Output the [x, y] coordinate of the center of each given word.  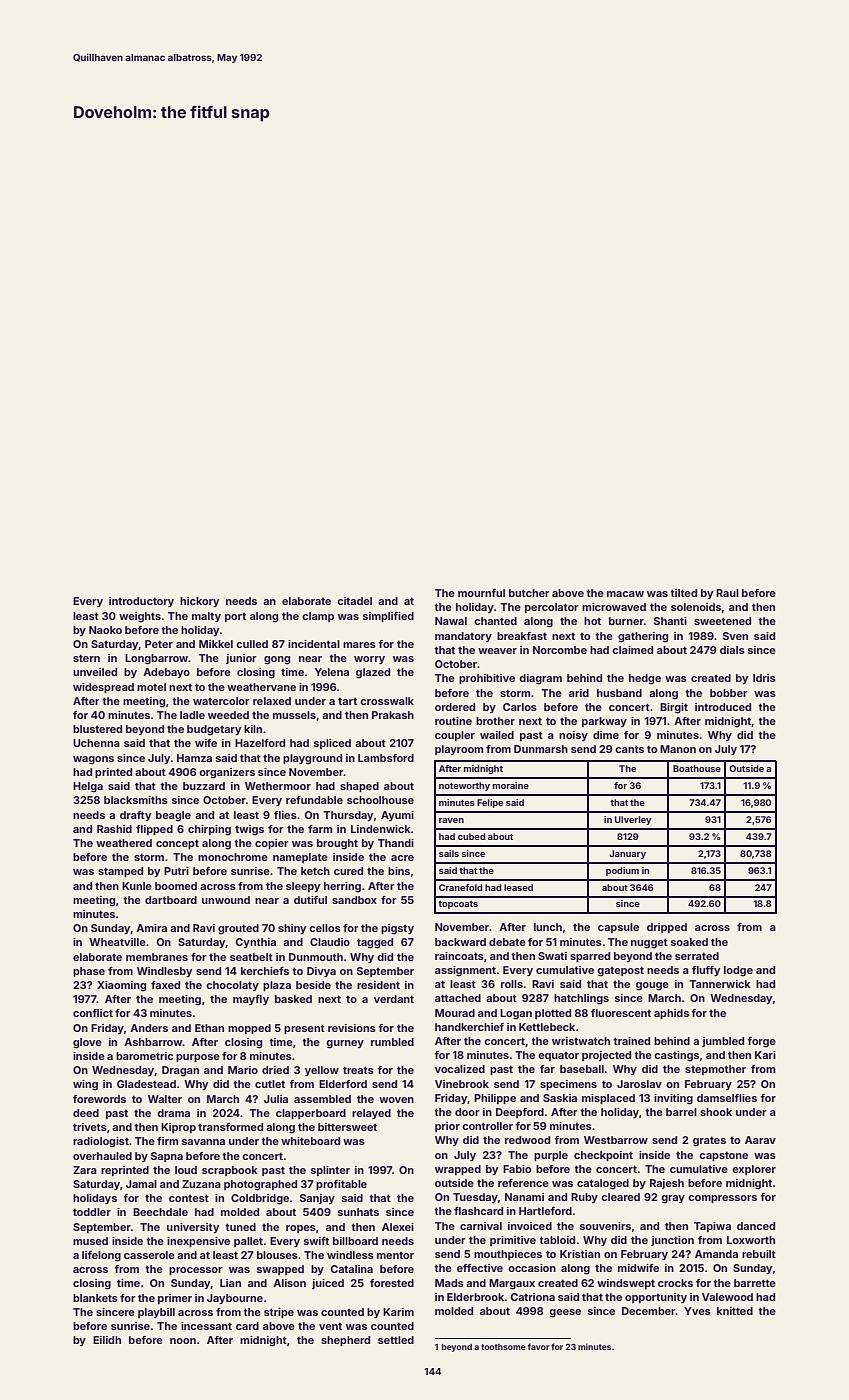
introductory [141, 602]
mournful [481, 593]
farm [320, 829]
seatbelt [251, 957]
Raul [727, 593]
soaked [689, 942]
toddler [92, 1212]
